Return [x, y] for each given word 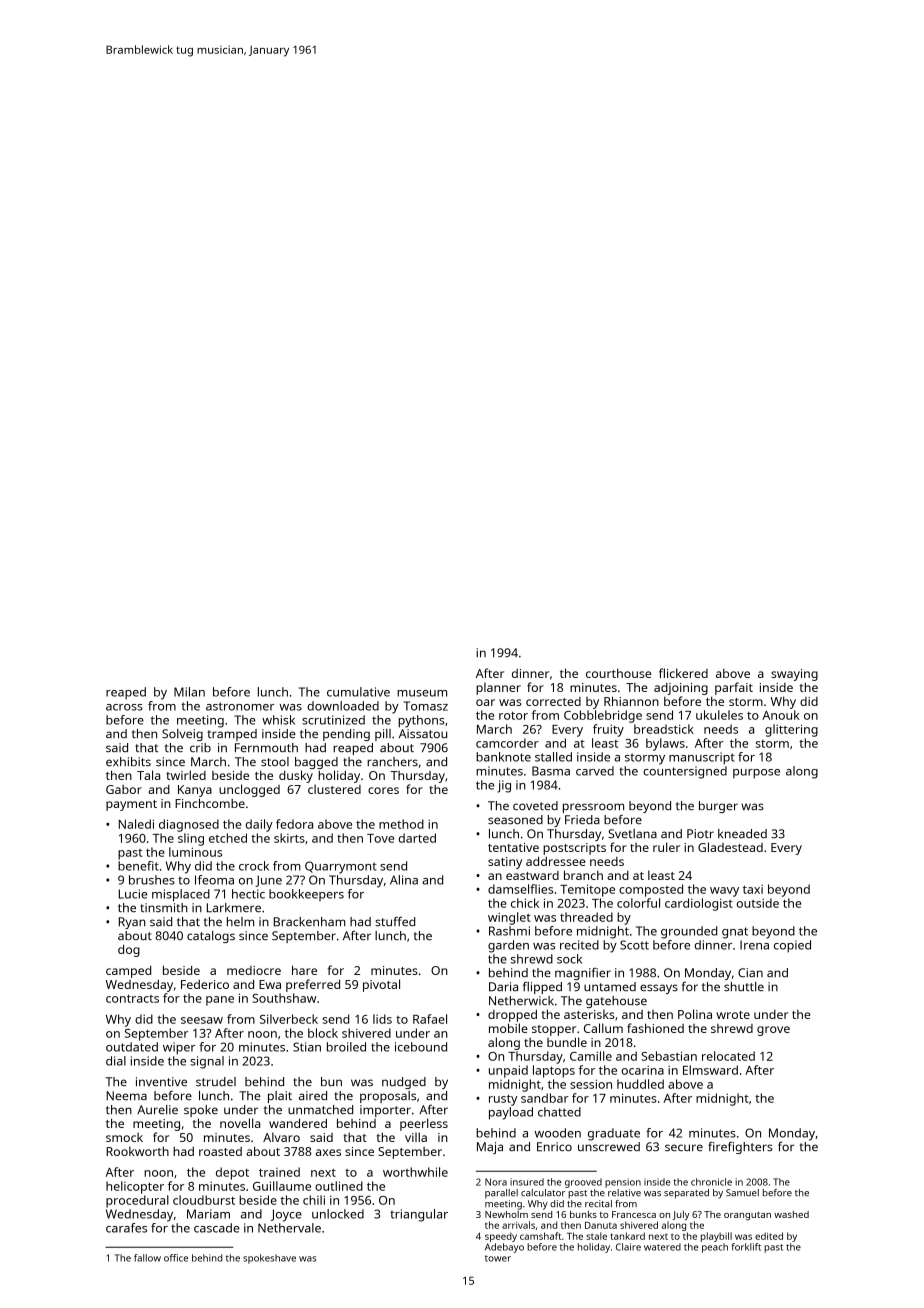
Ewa [270, 984]
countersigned [685, 772]
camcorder [507, 743]
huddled [640, 1084]
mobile [508, 1028]
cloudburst [204, 1200]
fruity [608, 730]
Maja [490, 1148]
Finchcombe [210, 803]
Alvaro [281, 1137]
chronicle [711, 1182]
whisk [278, 720]
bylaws [665, 744]
